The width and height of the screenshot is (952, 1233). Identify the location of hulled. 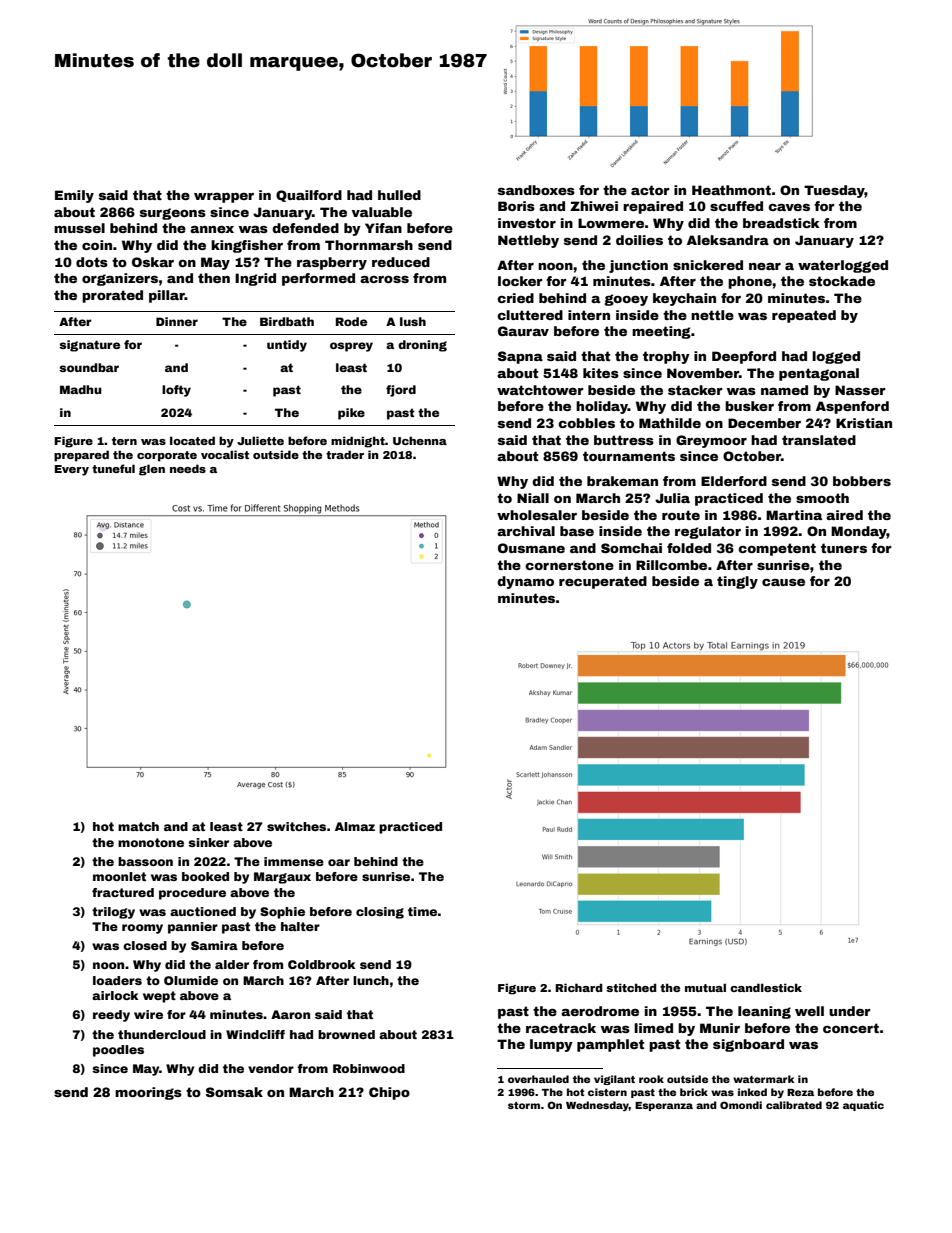
(399, 195).
